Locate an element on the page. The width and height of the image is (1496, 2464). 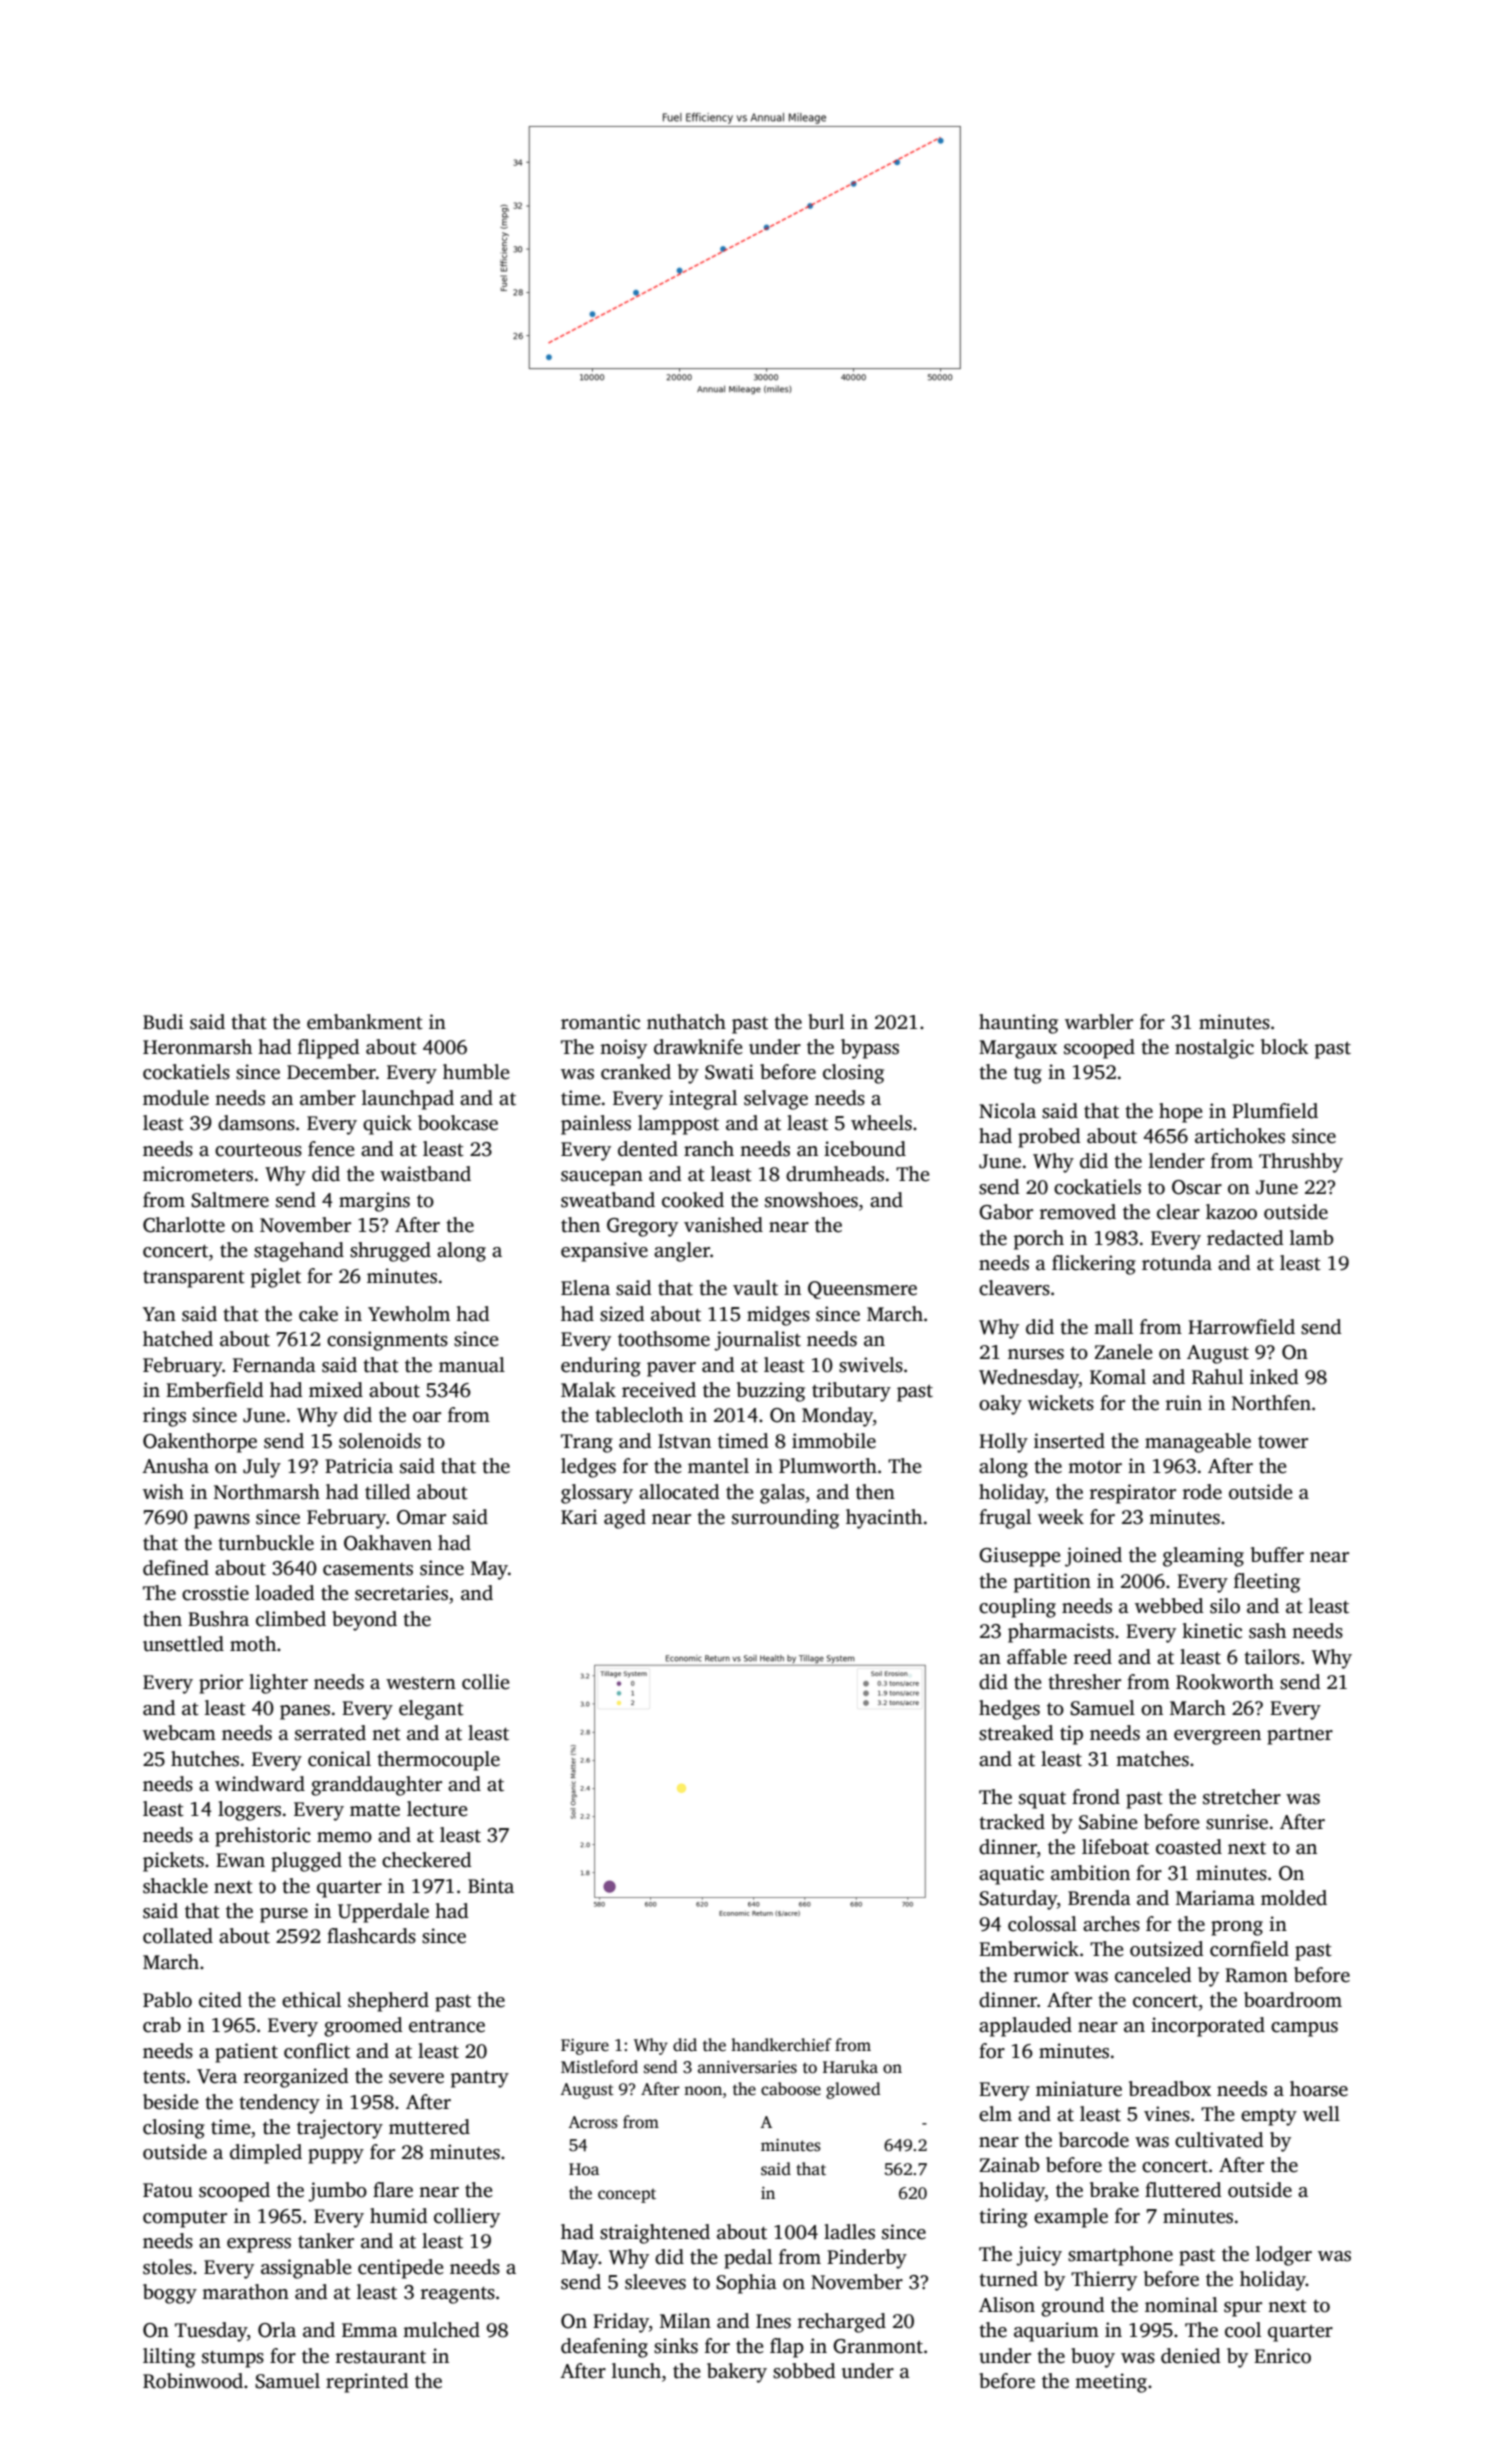
panes is located at coordinates (305, 1712).
